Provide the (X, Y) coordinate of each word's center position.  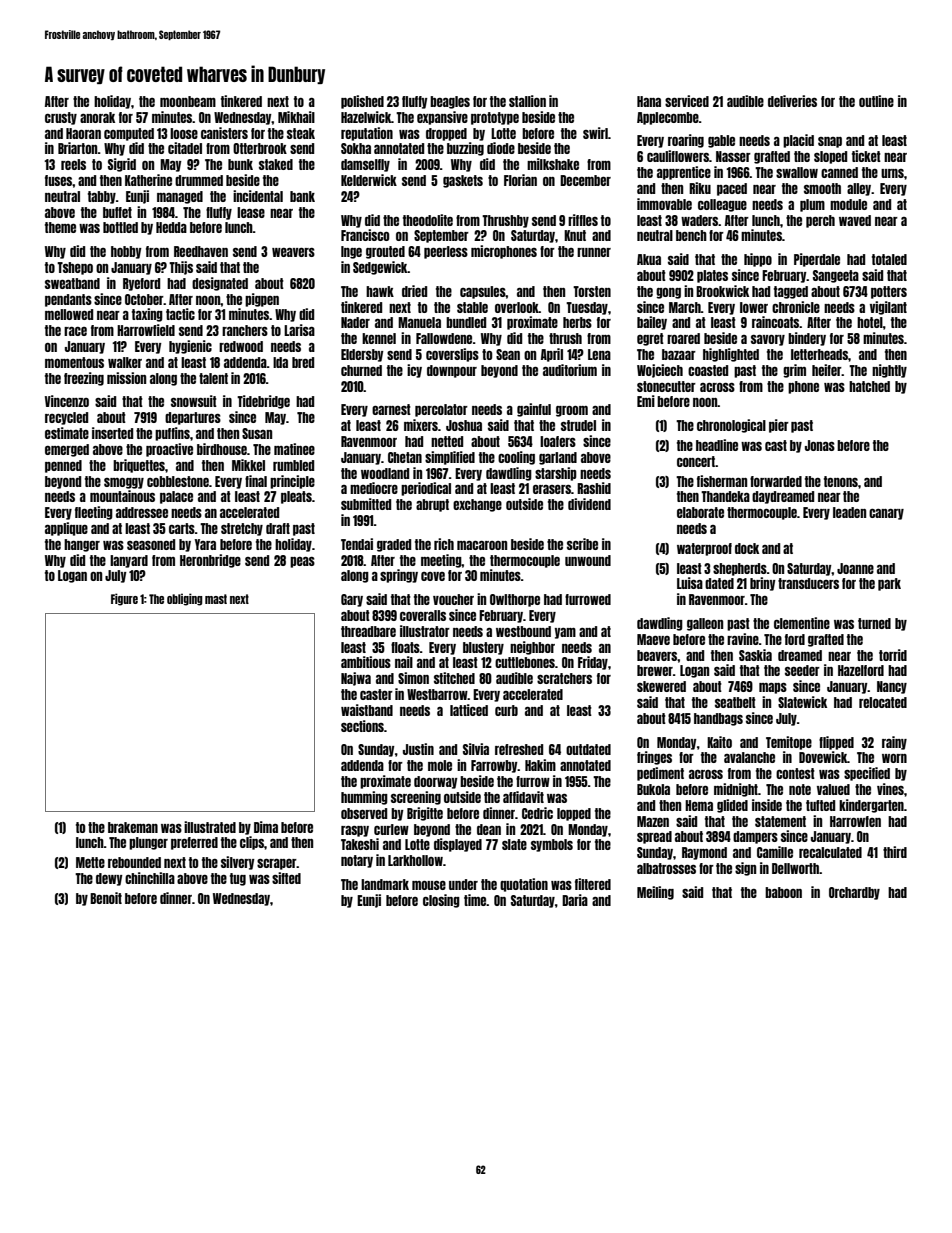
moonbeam (188, 101)
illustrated (210, 827)
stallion (527, 101)
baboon (783, 892)
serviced (687, 101)
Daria (575, 900)
